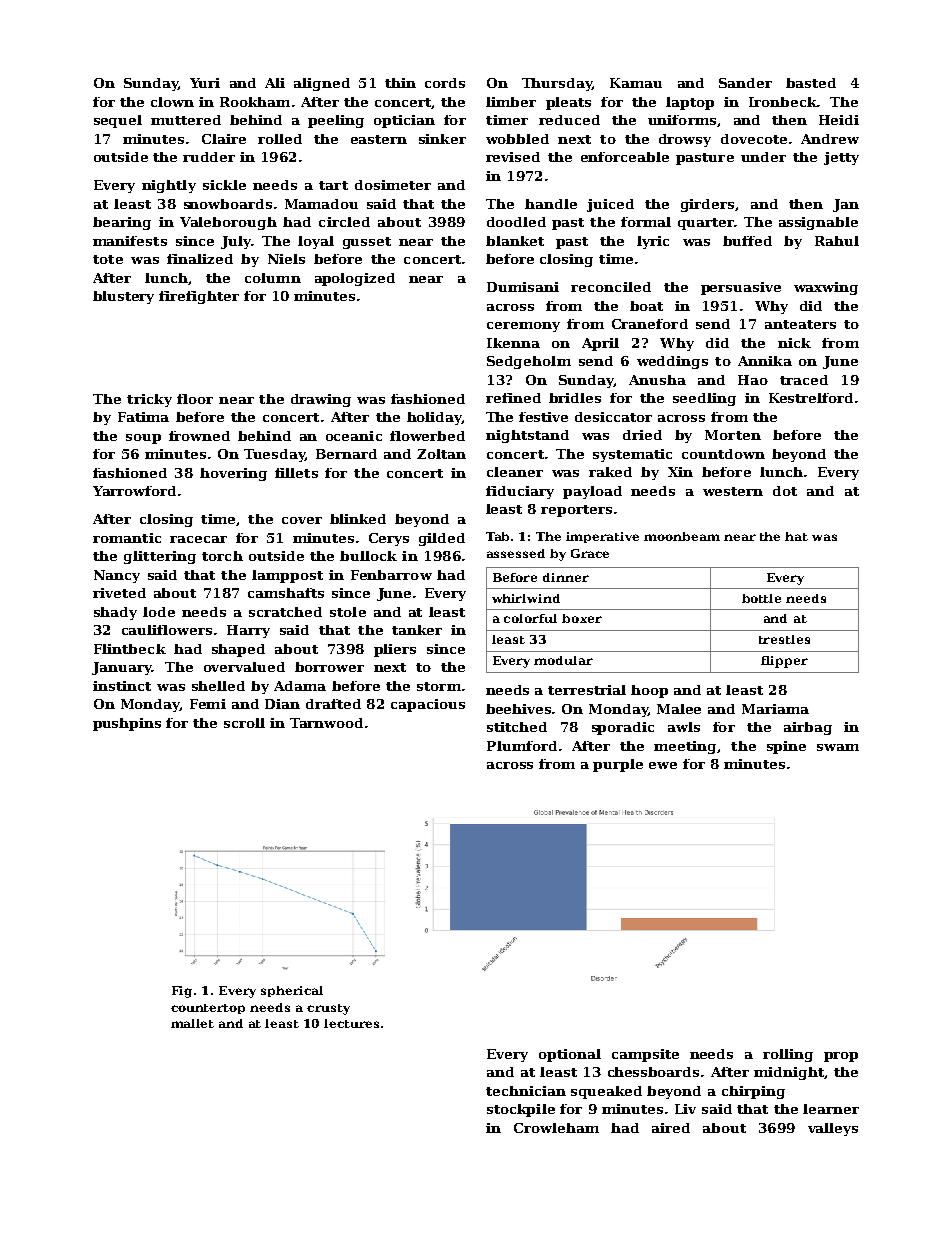 The width and height of the document is (952, 1233). Describe the element at coordinates (417, 630) in the document. I see `tanker` at that location.
